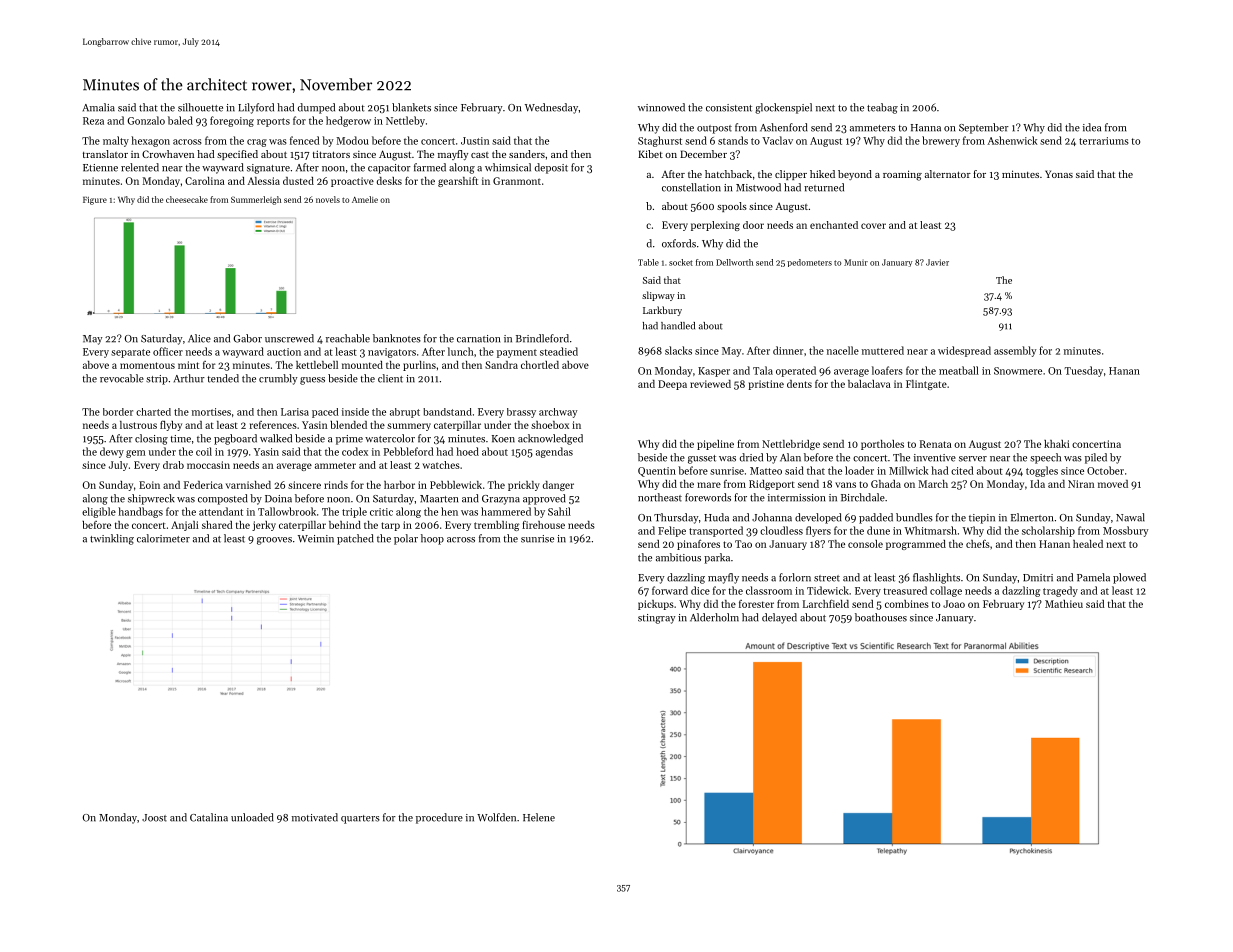 The width and height of the screenshot is (1233, 952). What do you see at coordinates (656, 619) in the screenshot?
I see `stingray` at bounding box center [656, 619].
